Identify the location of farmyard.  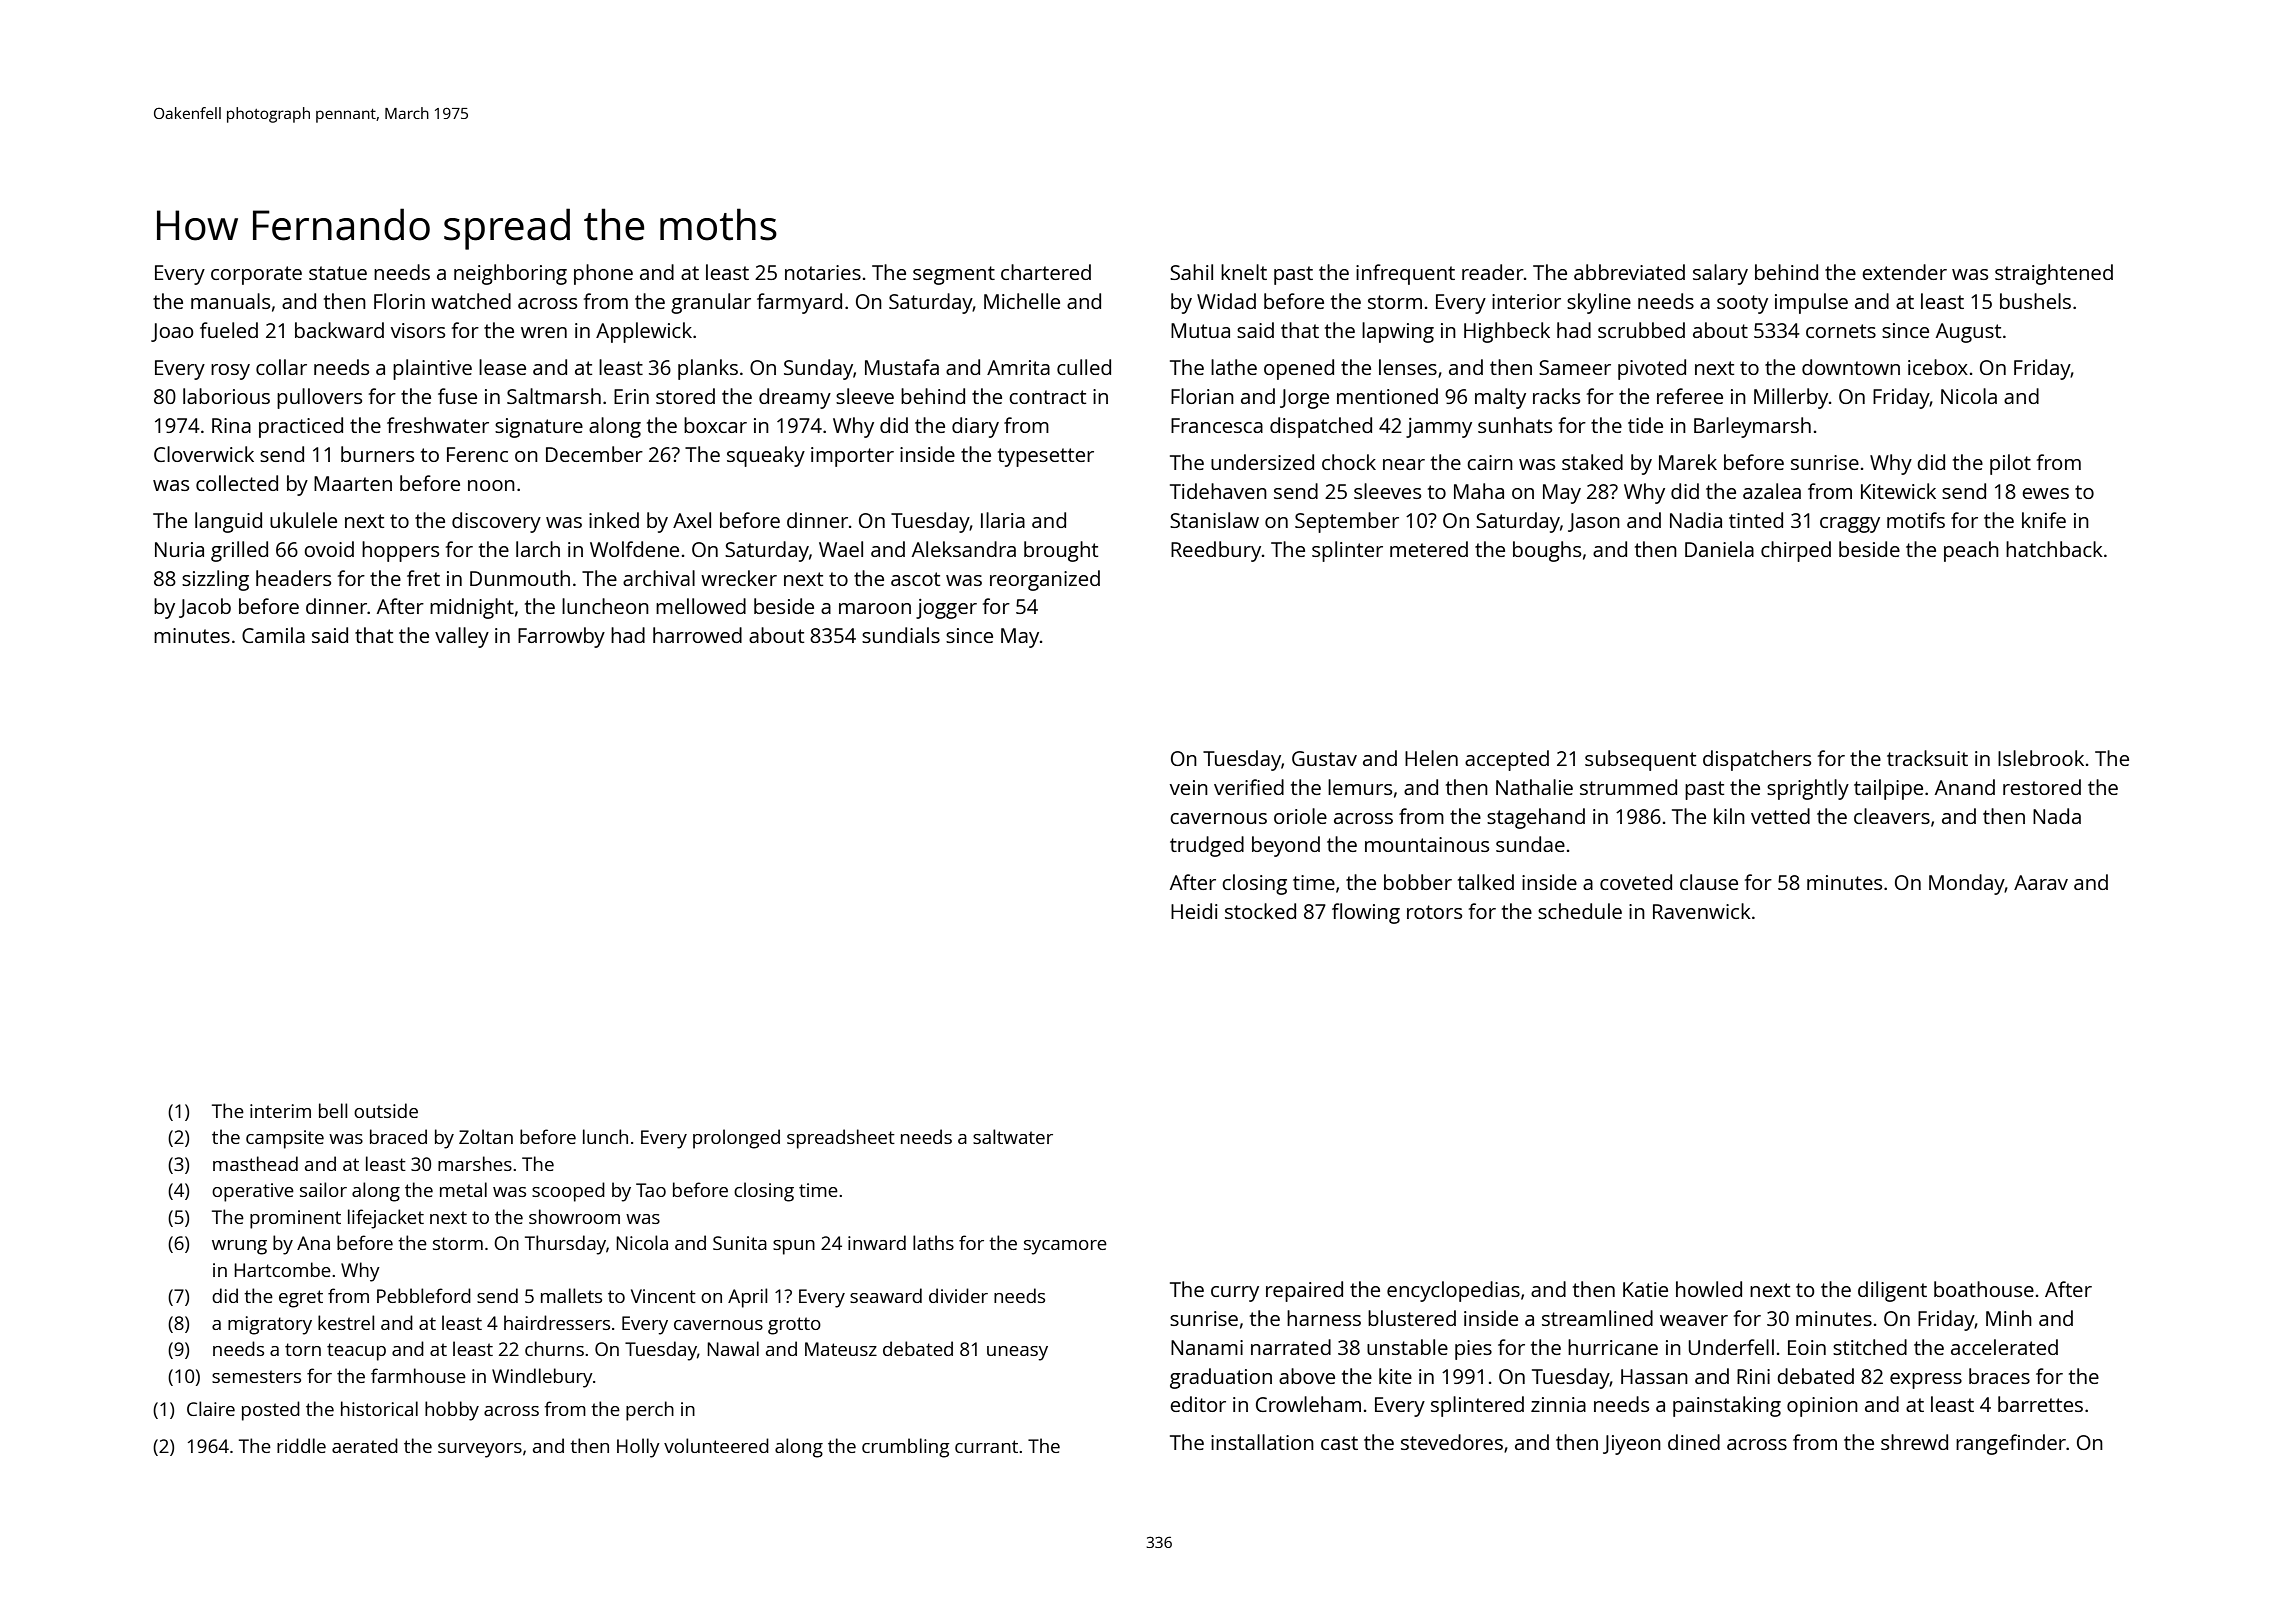
(799, 303).
